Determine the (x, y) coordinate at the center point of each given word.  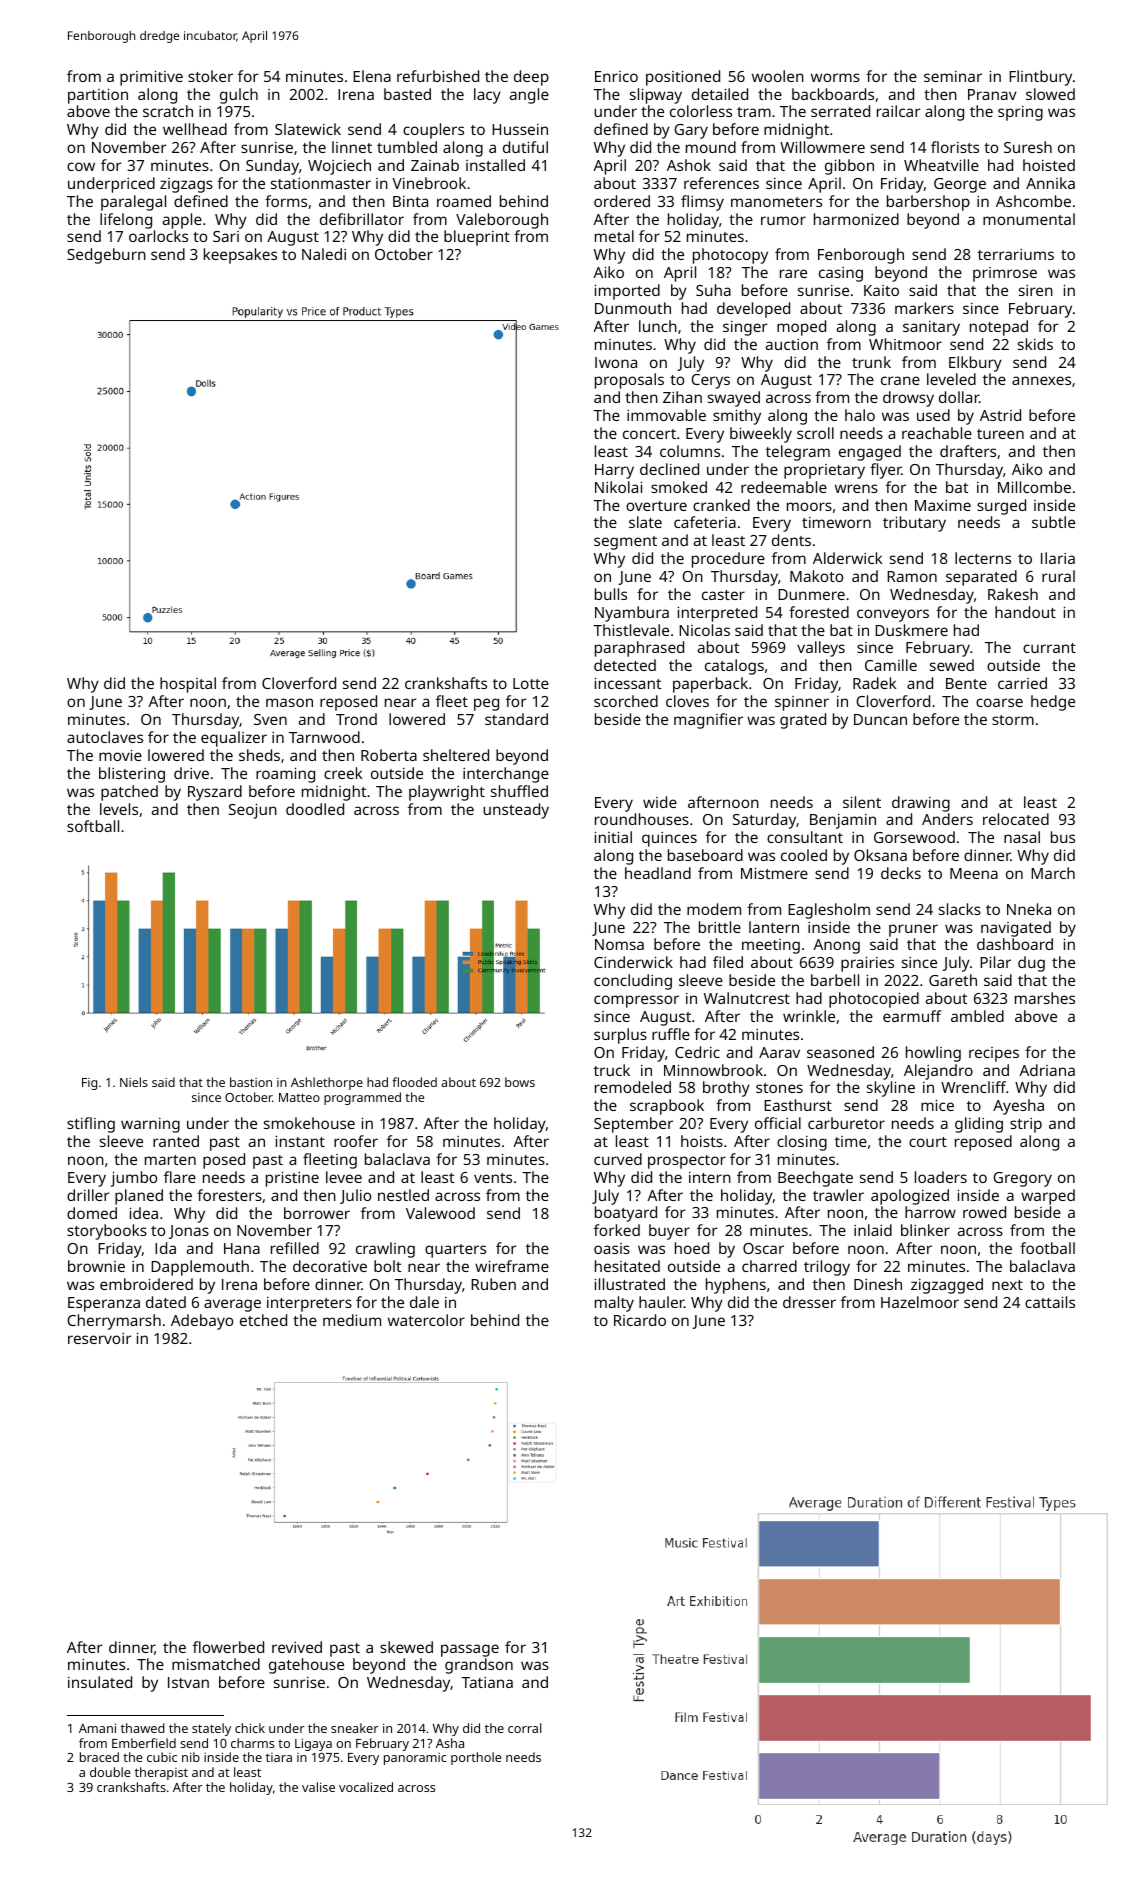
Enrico (616, 76)
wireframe (512, 1266)
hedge (1053, 703)
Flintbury (1040, 78)
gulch (239, 96)
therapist (161, 1773)
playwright (447, 793)
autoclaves (105, 737)
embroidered (146, 1284)
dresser (809, 1302)
